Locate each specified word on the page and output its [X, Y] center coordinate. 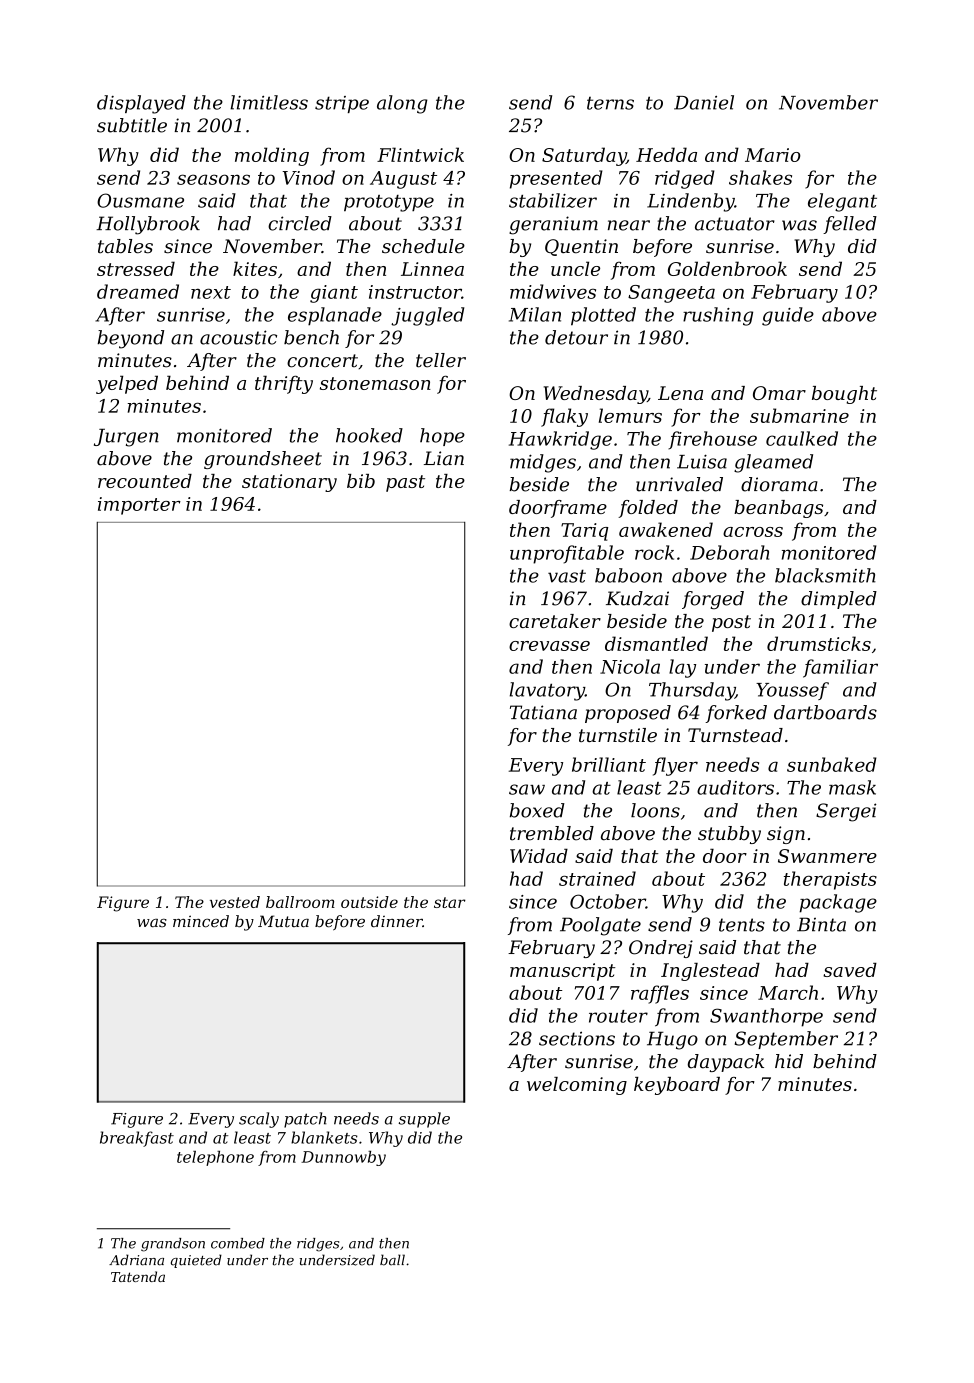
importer [139, 506]
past [405, 483]
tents [742, 925]
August [403, 180]
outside [369, 902]
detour [576, 337]
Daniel [704, 102]
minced [201, 921]
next [211, 292]
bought [844, 395]
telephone [215, 1158]
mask [852, 787]
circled [300, 223]
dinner [397, 921]
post [731, 623]
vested [235, 902]
